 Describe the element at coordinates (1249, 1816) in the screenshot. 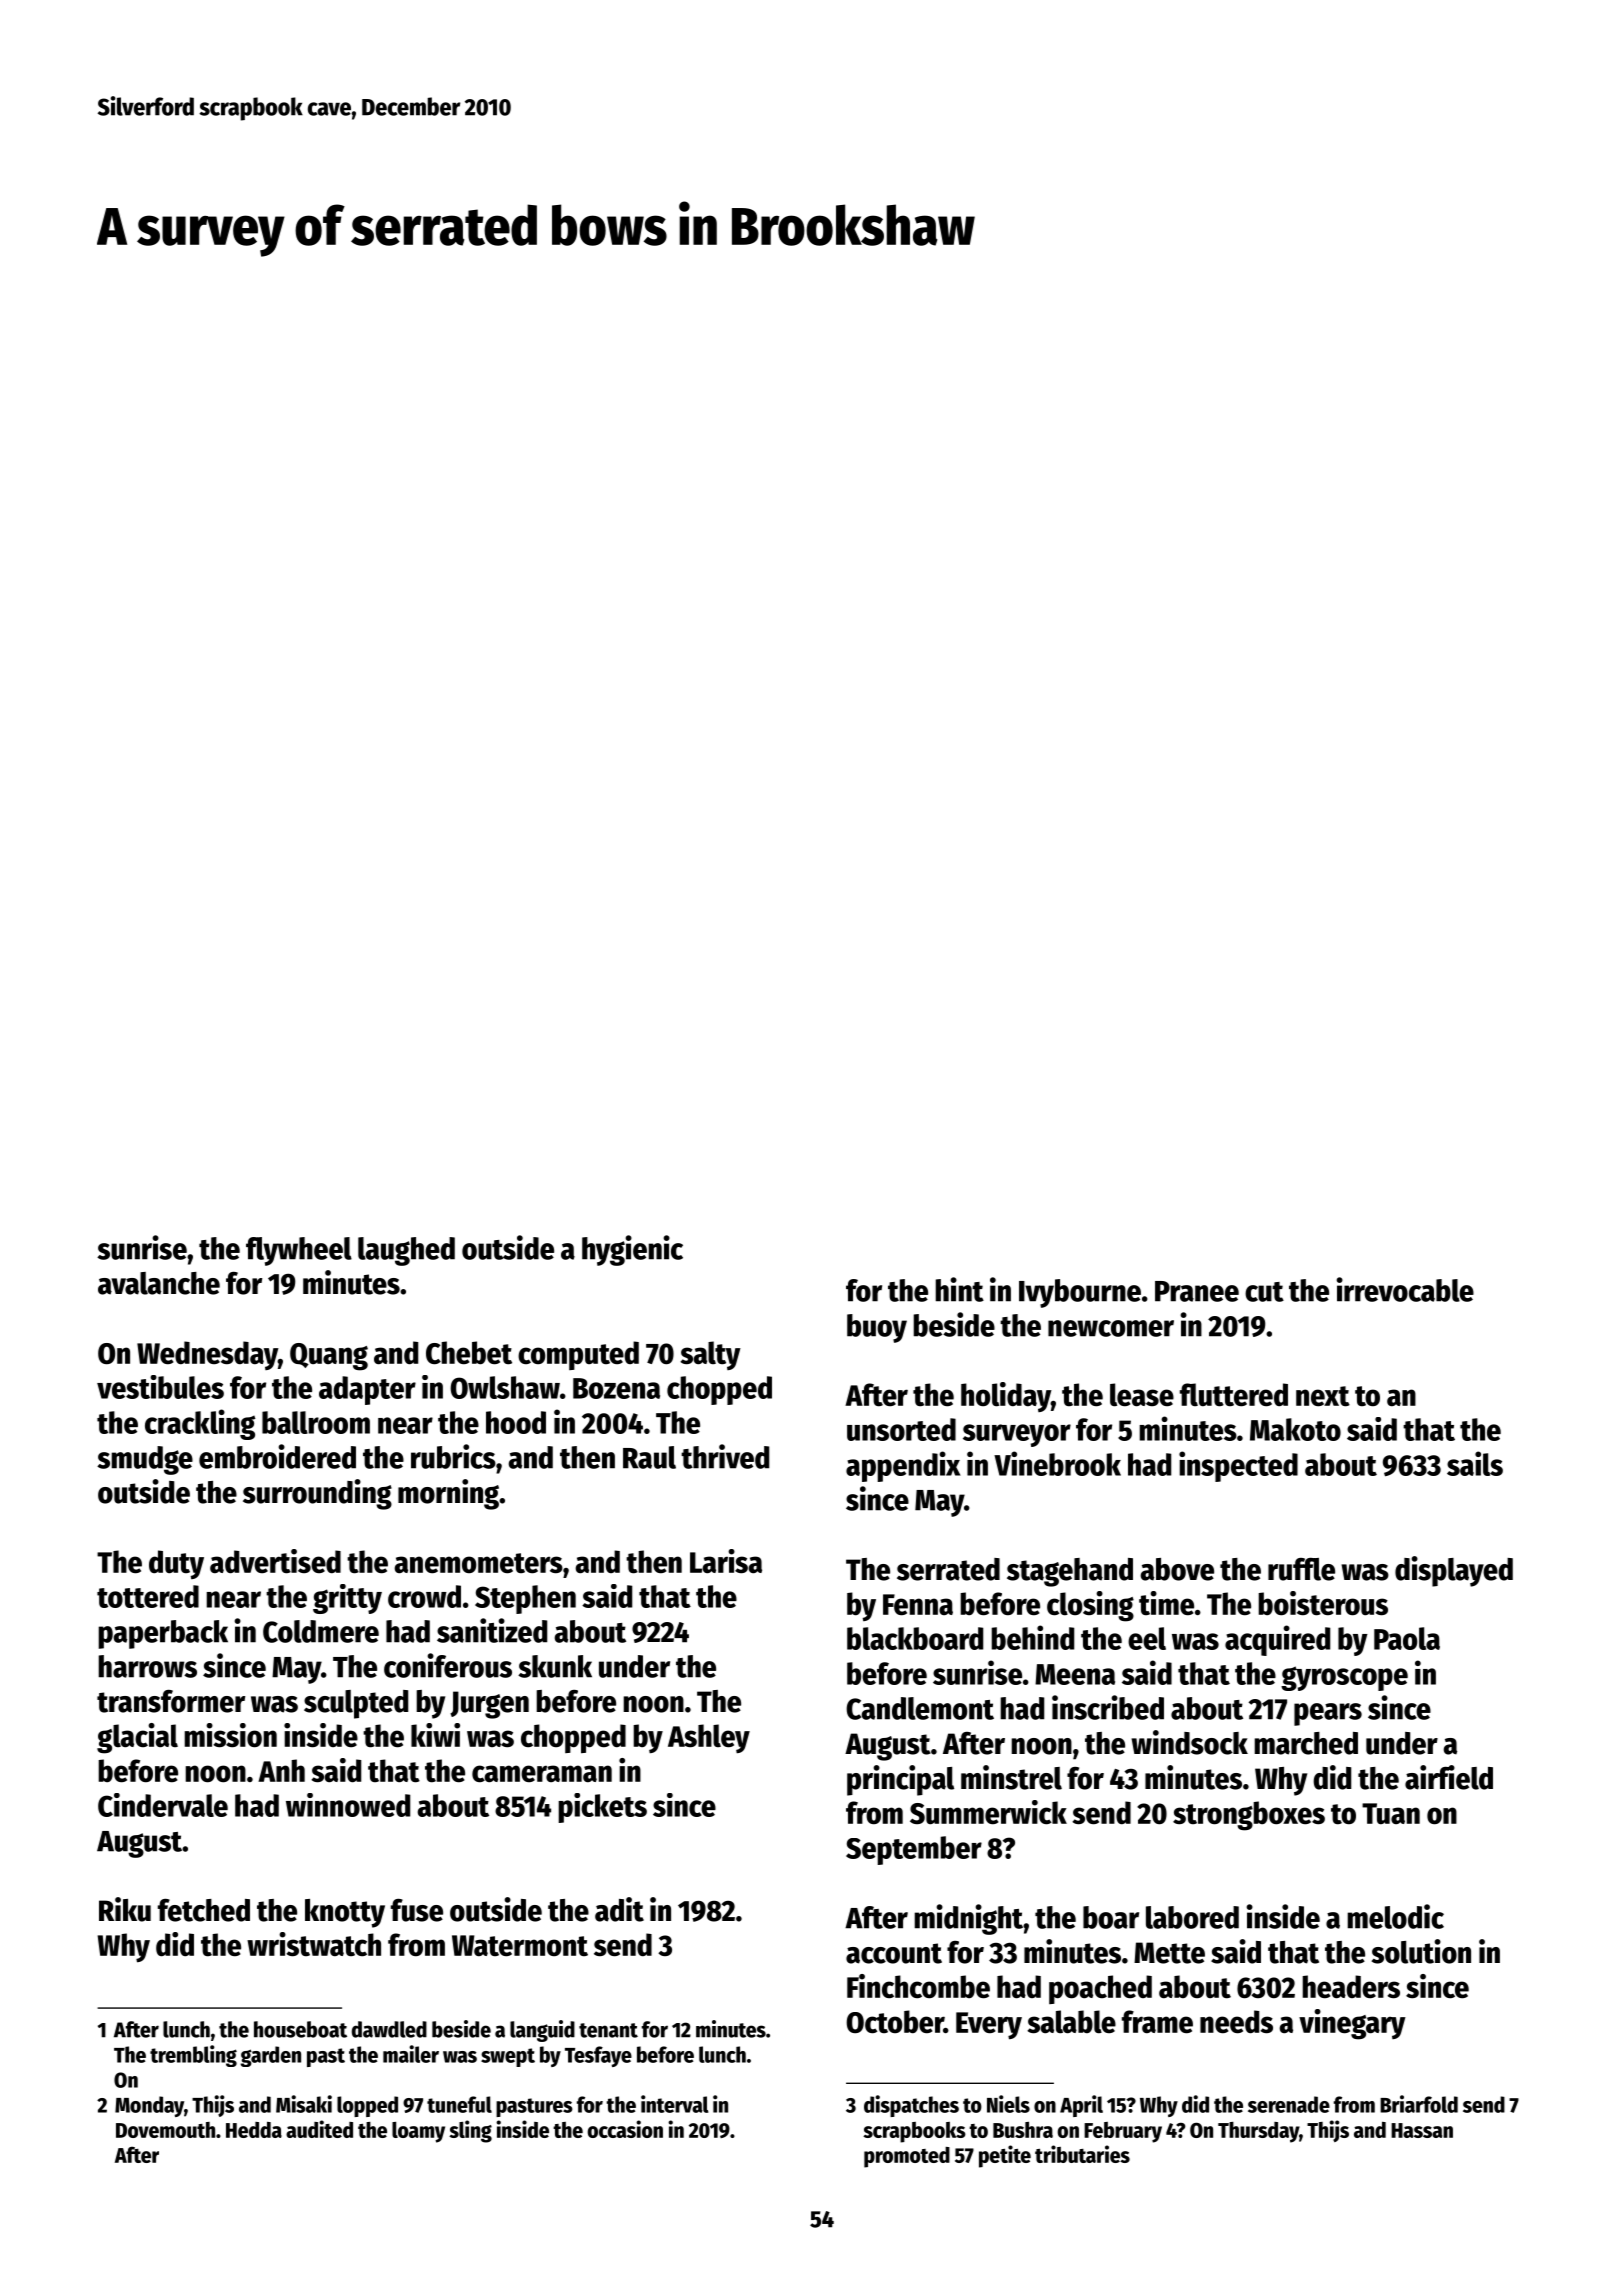

I see `strongboxes` at that location.
